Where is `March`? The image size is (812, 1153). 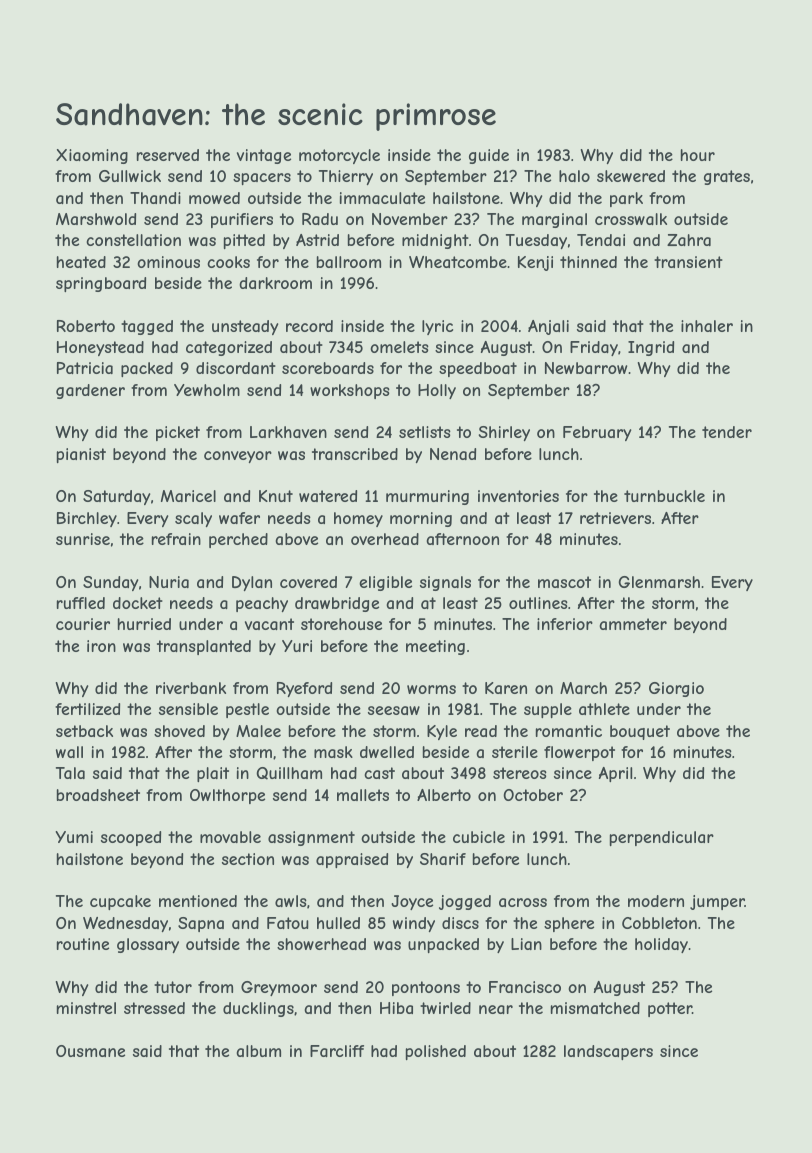
March is located at coordinates (583, 688).
